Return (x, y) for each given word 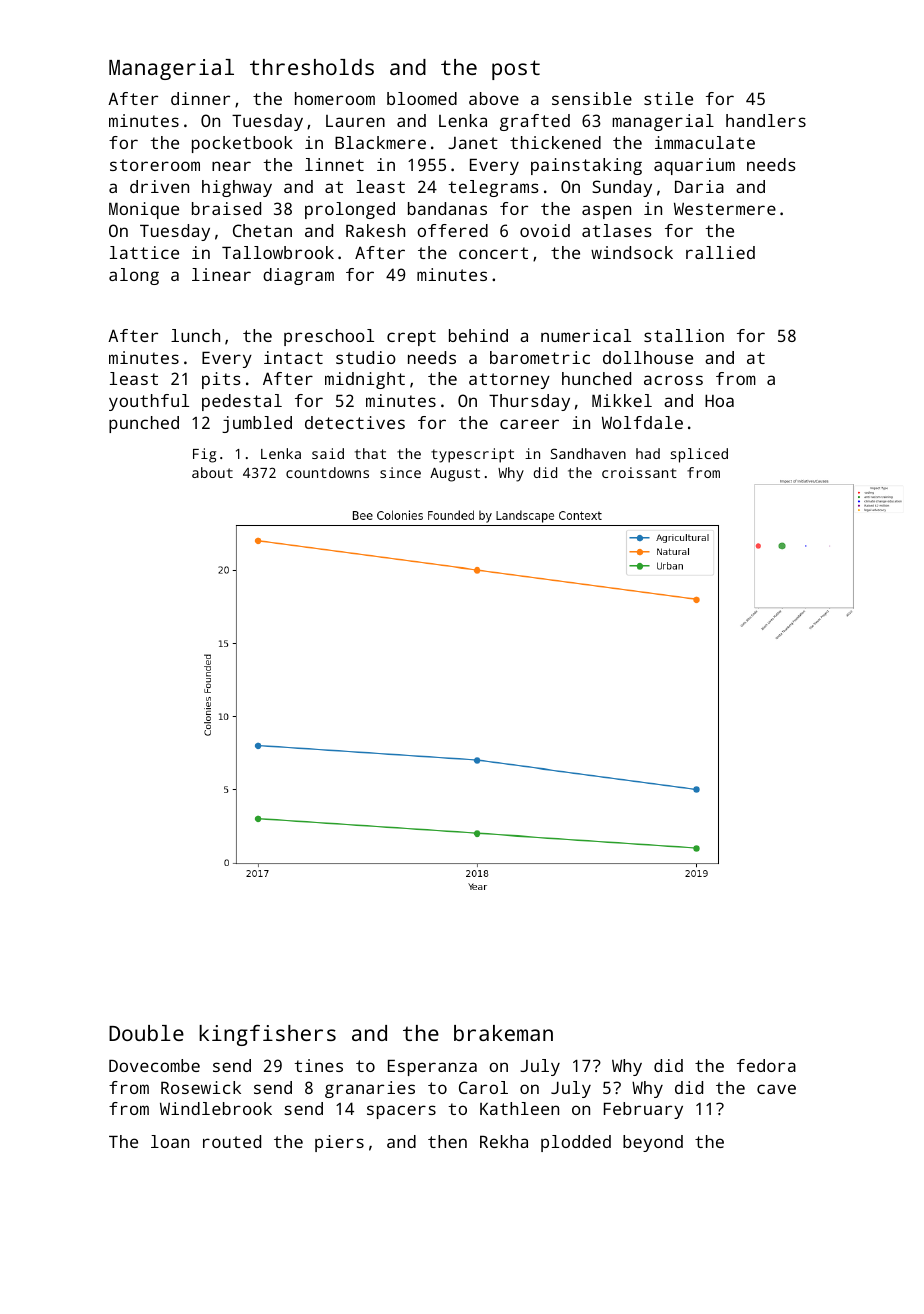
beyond (653, 1143)
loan (170, 1141)
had (648, 453)
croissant (639, 472)
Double (146, 1033)
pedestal (242, 402)
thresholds (312, 67)
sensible (592, 98)
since (400, 472)
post (516, 70)
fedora (766, 1065)
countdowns (327, 472)
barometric (540, 357)
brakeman (503, 1033)
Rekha (504, 1141)
